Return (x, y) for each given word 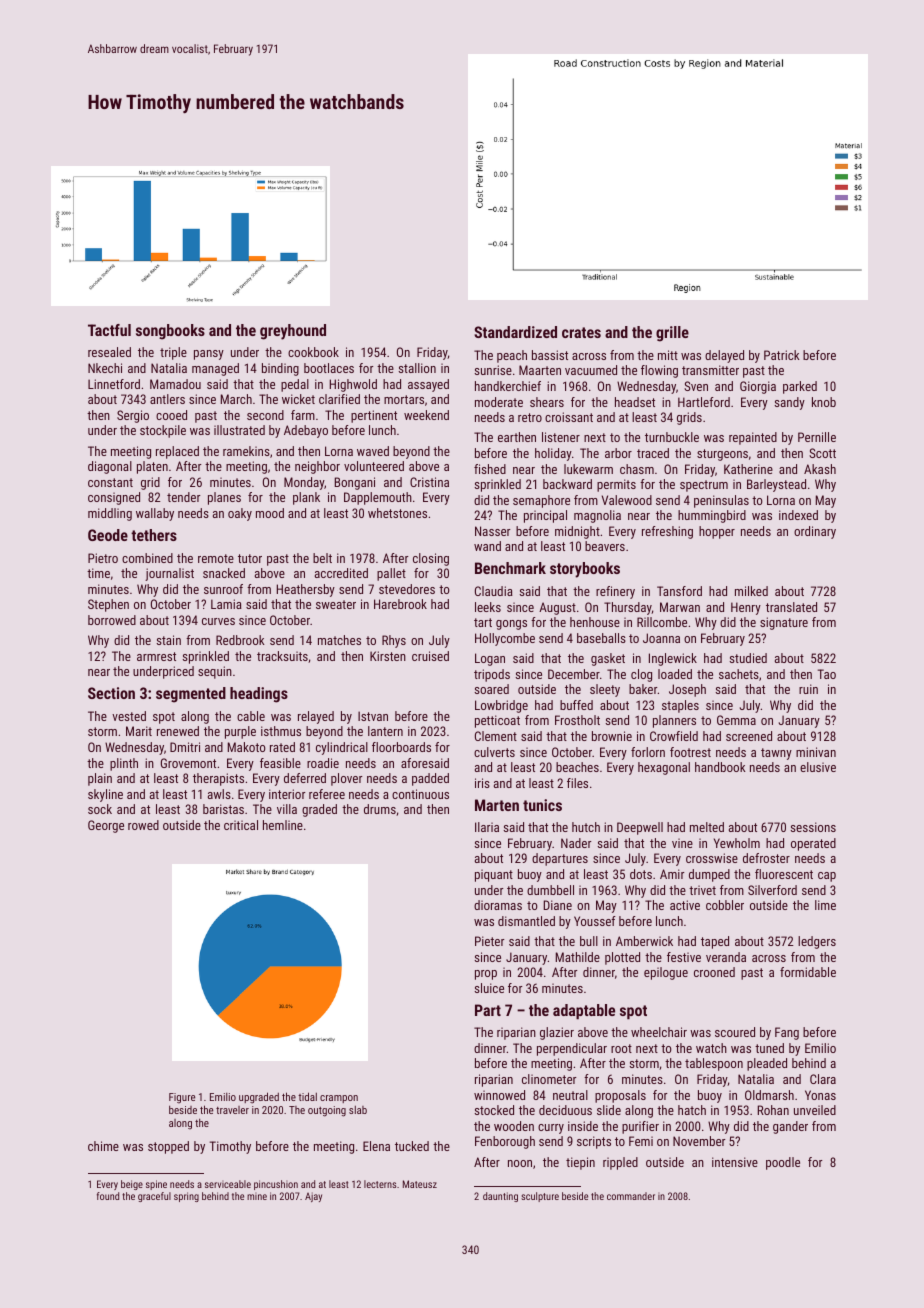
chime (103, 1146)
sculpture (540, 1197)
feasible (280, 763)
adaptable (584, 1012)
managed (215, 369)
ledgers (817, 942)
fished (490, 469)
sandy (790, 403)
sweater (336, 604)
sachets (739, 674)
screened (749, 736)
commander (631, 1196)
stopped (168, 1147)
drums (380, 809)
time (98, 573)
